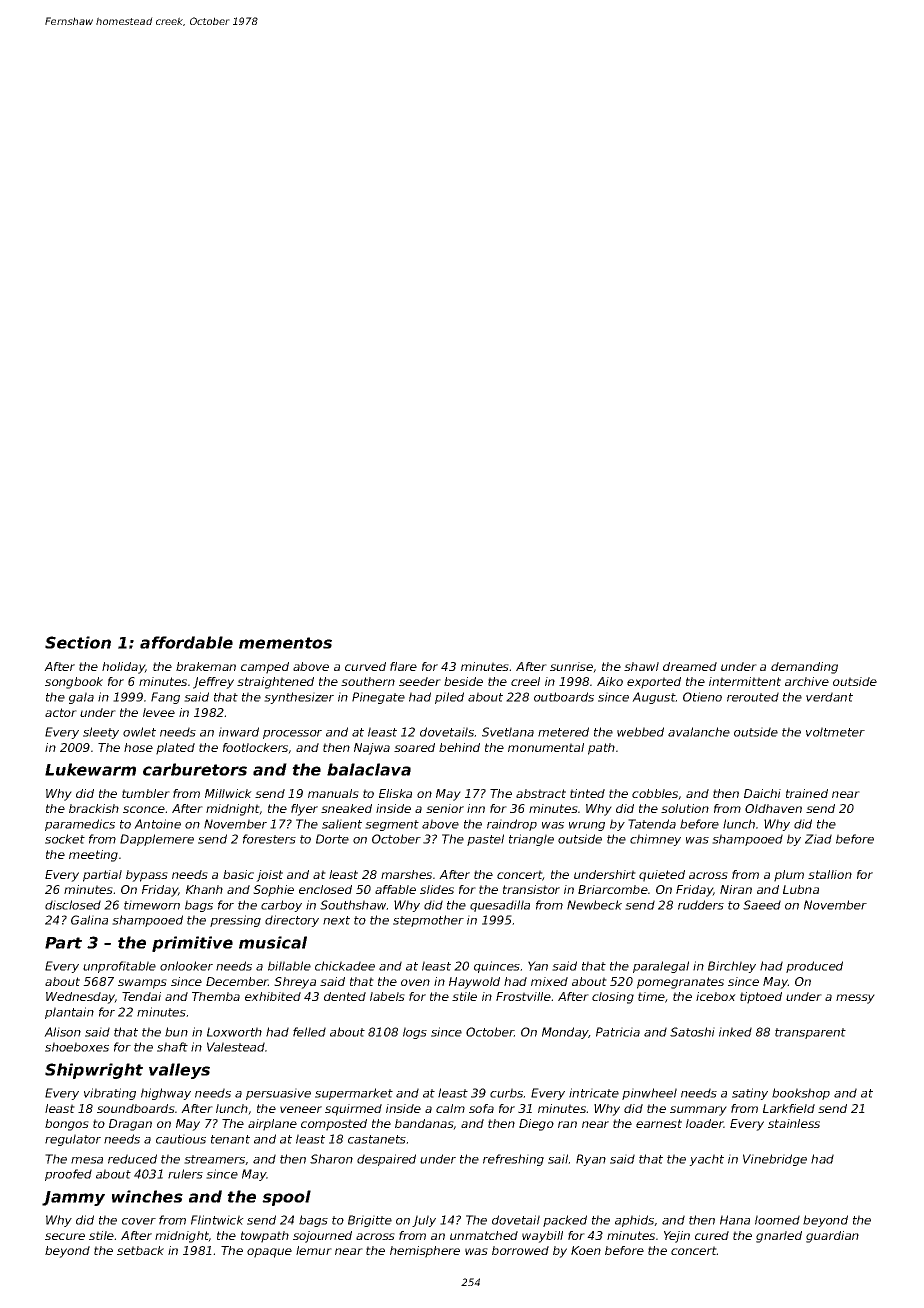 The image size is (924, 1308). Describe the element at coordinates (520, 1250) in the document. I see `borrowed` at that location.
